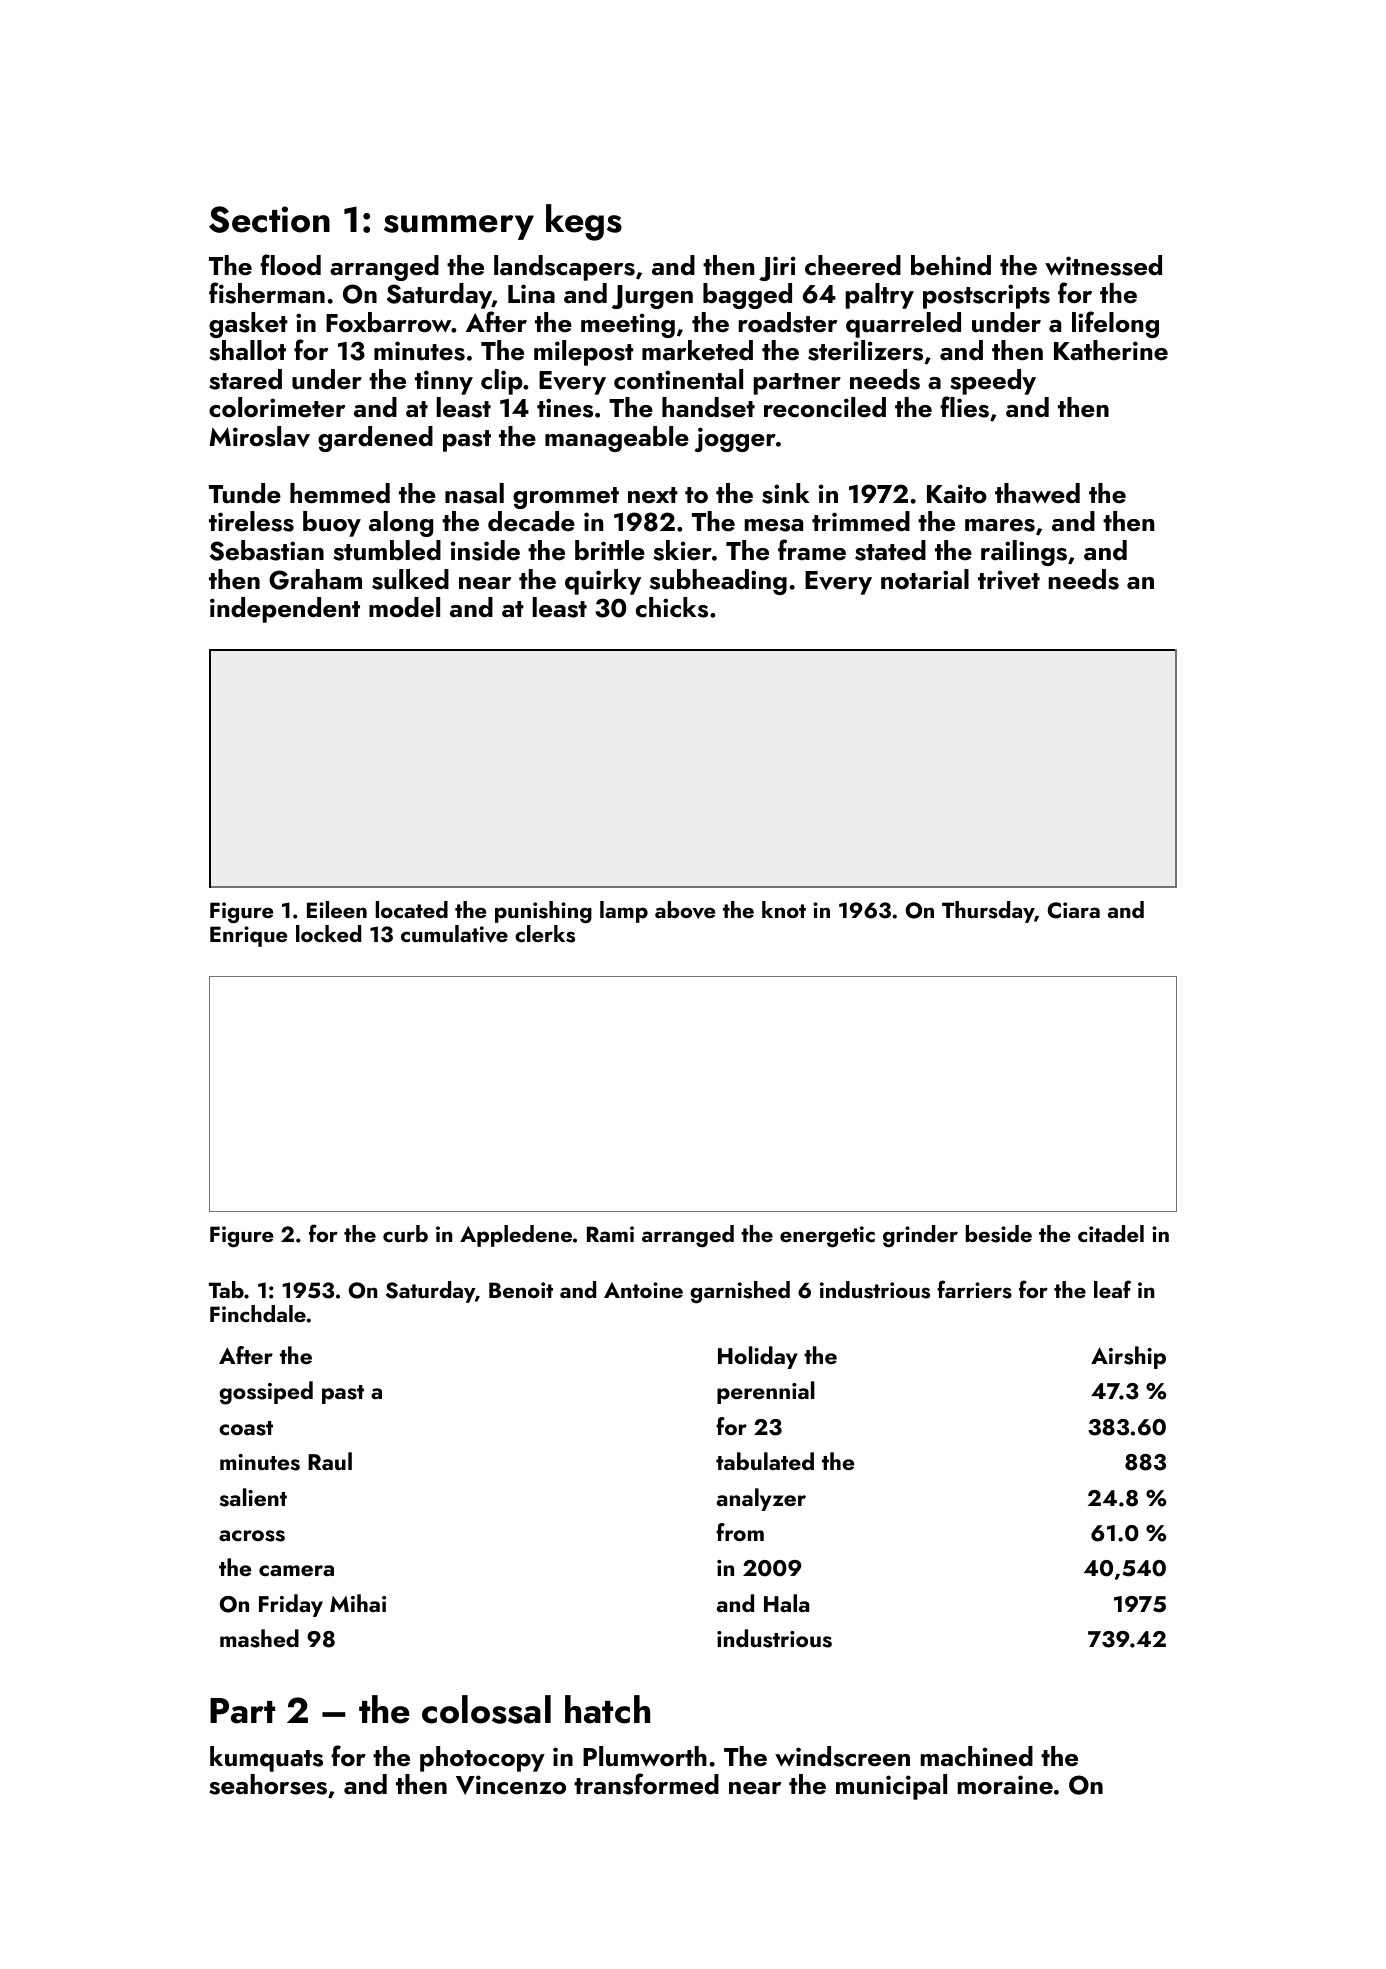 Image resolution: width=1386 pixels, height=1969 pixels. What do you see at coordinates (610, 1234) in the image?
I see `Rami` at bounding box center [610, 1234].
